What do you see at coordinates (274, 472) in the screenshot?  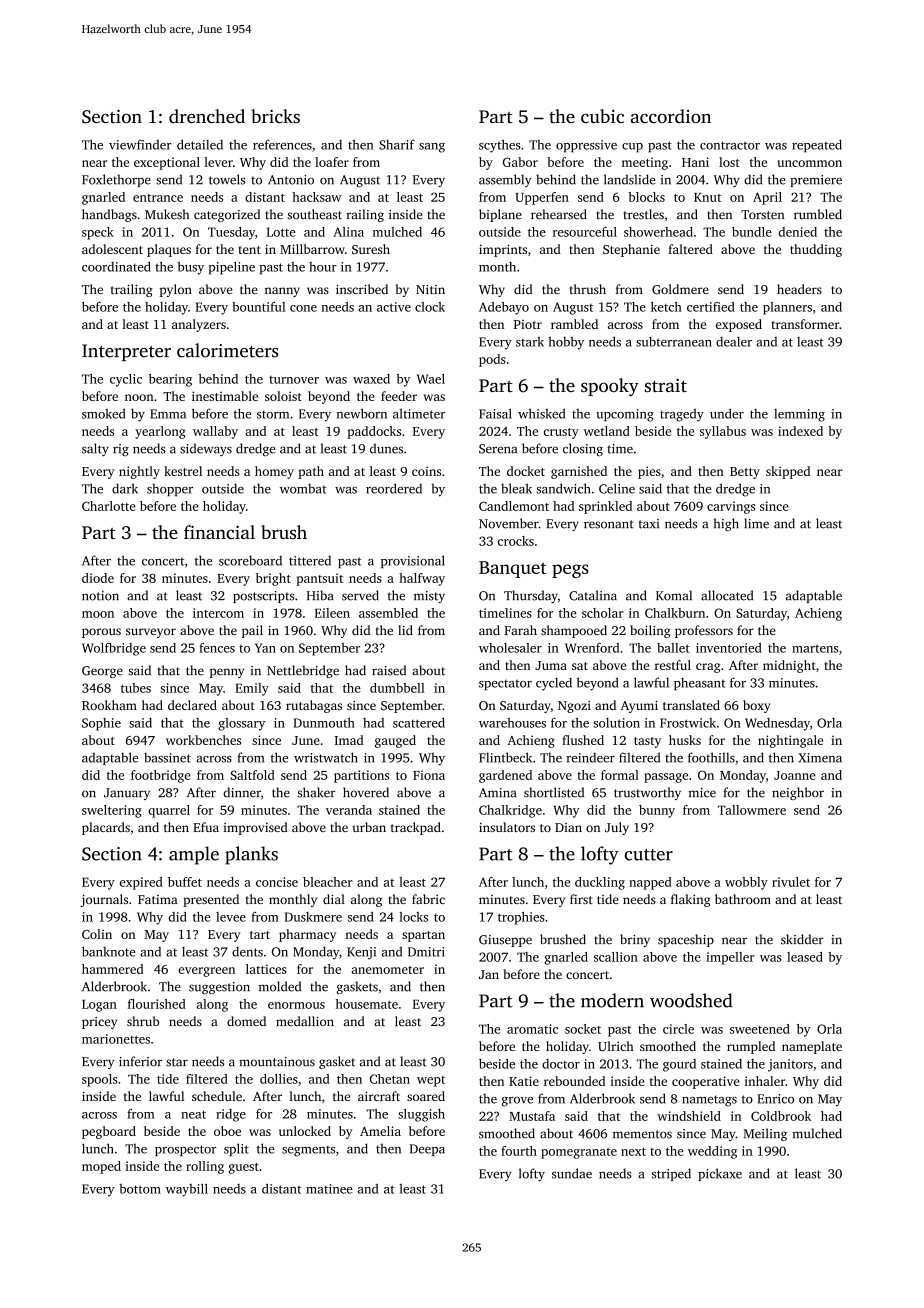 I see `homey` at bounding box center [274, 472].
